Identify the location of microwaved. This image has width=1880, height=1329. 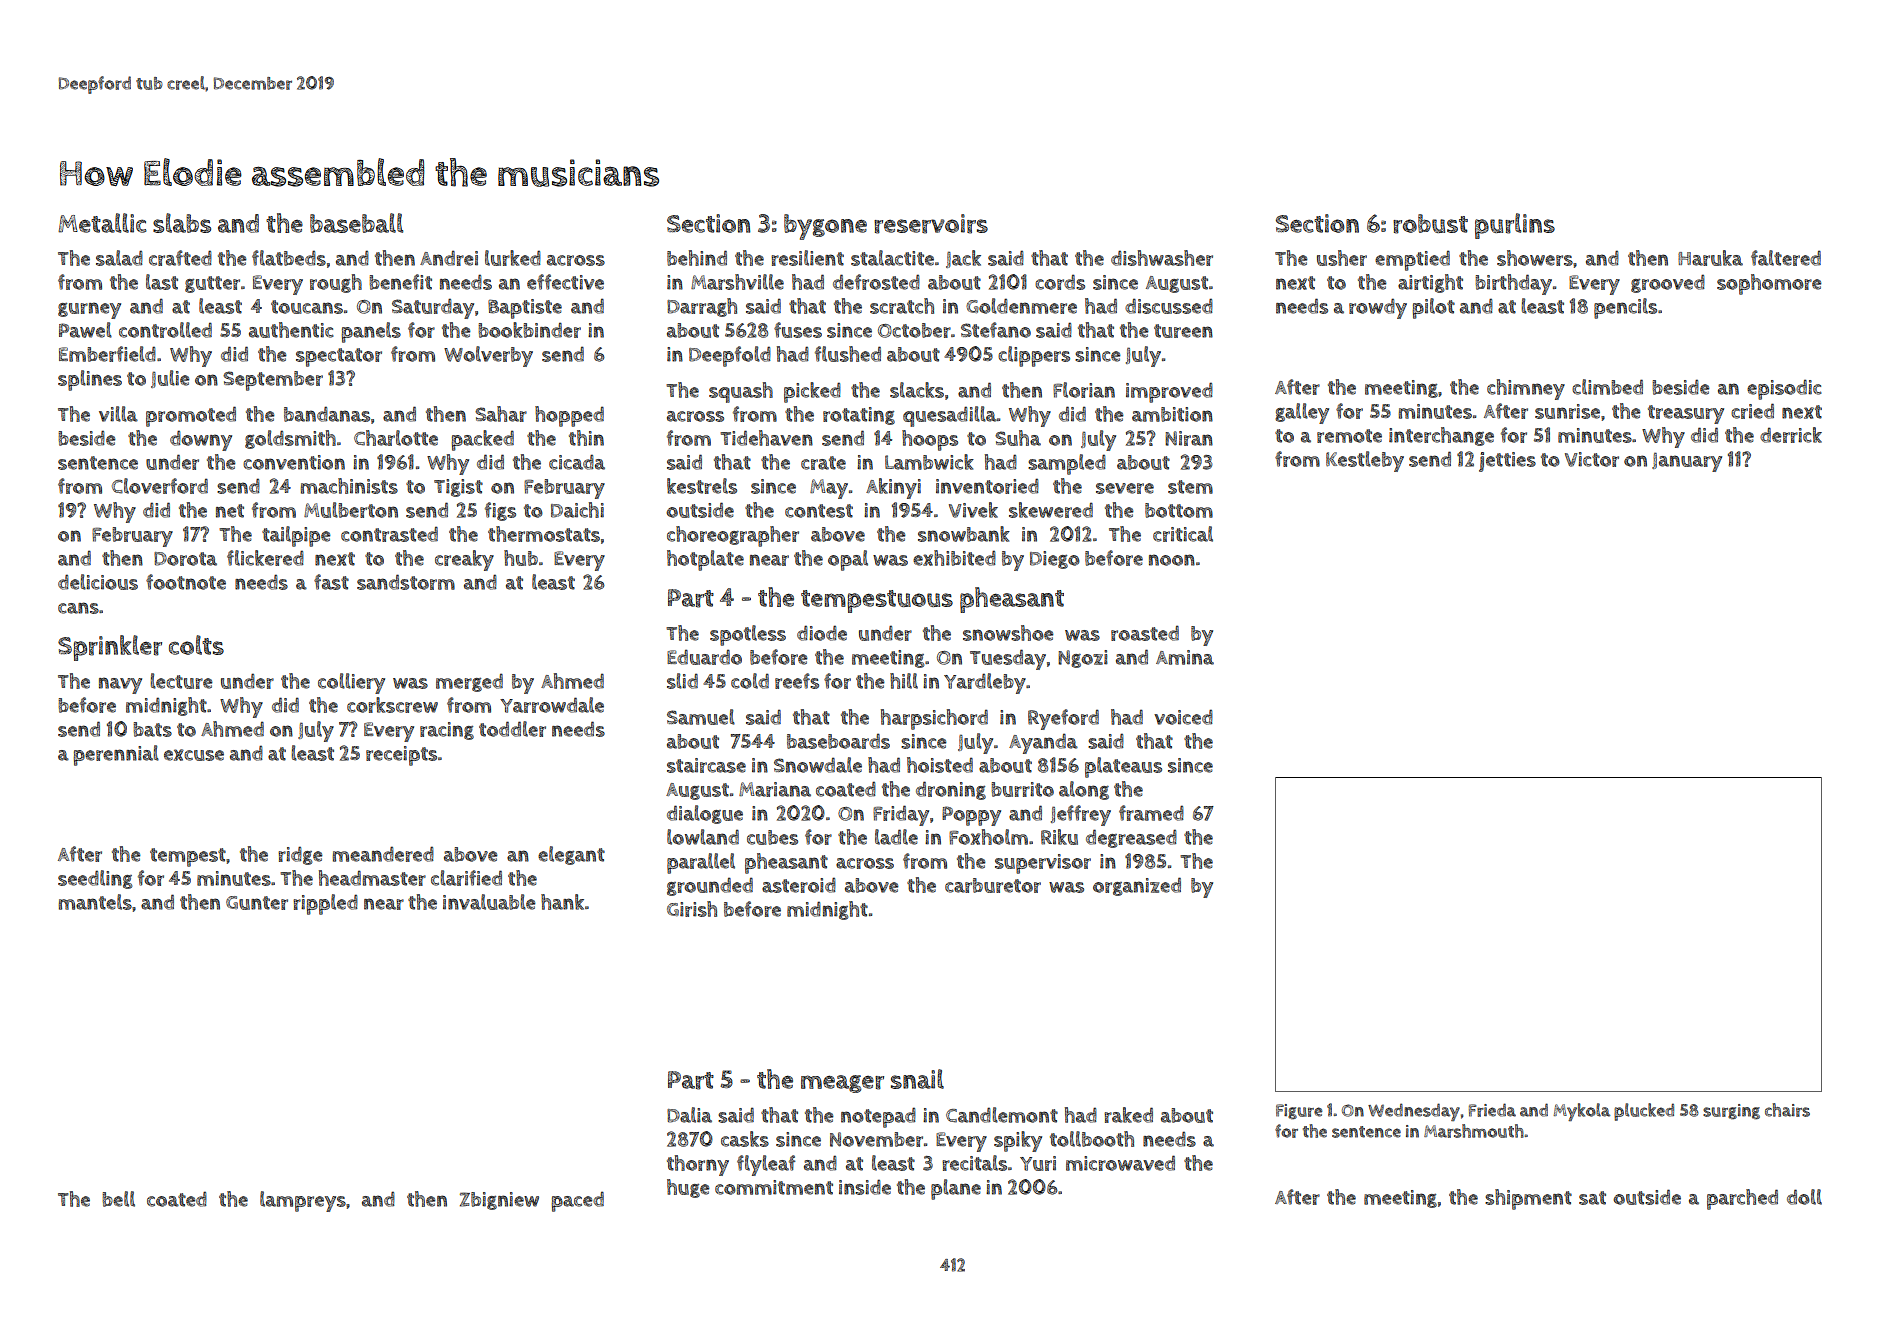
(1120, 1163).
